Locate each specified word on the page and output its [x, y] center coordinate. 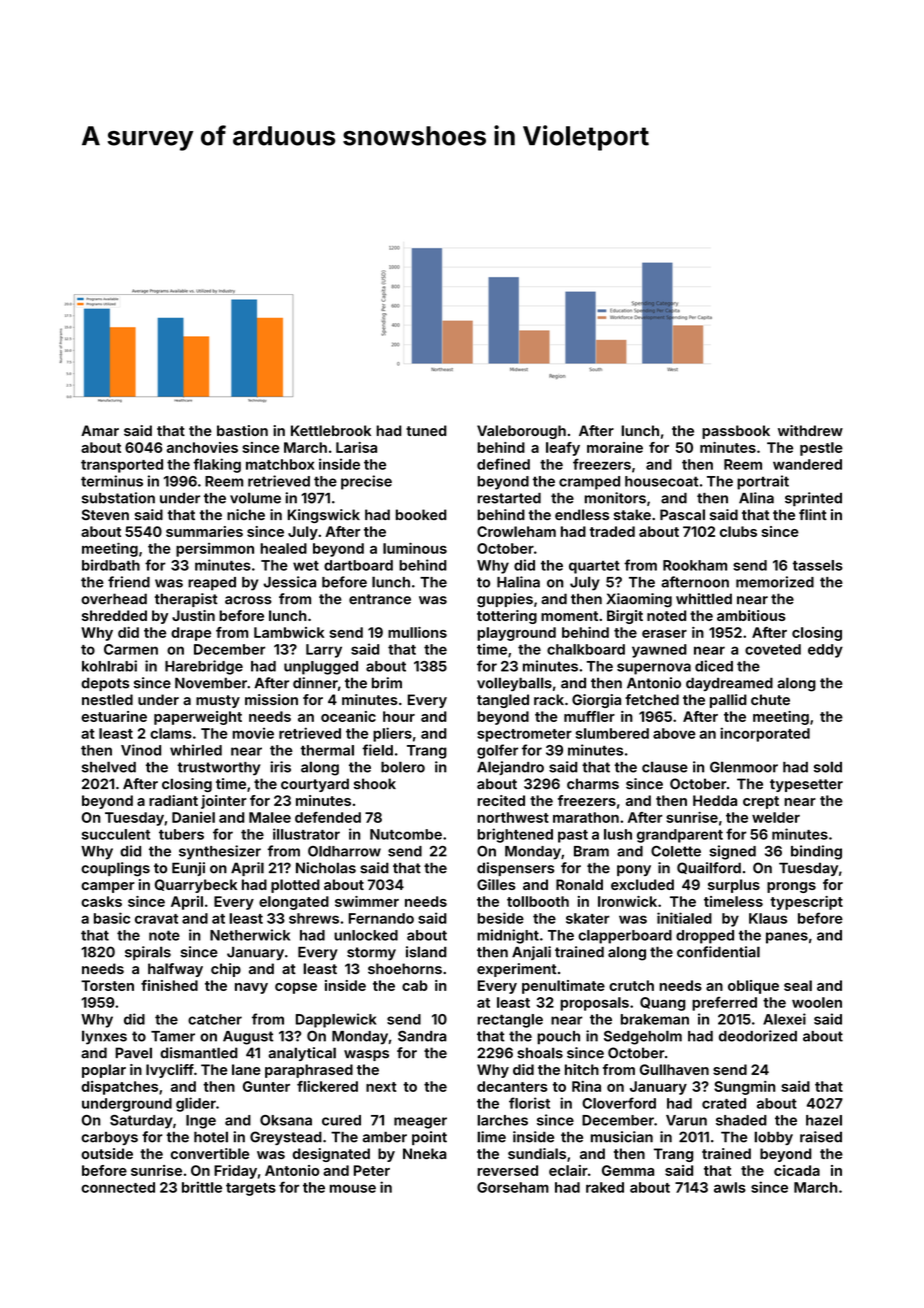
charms [593, 784]
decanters [512, 1086]
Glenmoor [744, 767]
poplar [104, 1071]
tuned [426, 430]
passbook [736, 432]
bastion [242, 430]
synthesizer [220, 852]
